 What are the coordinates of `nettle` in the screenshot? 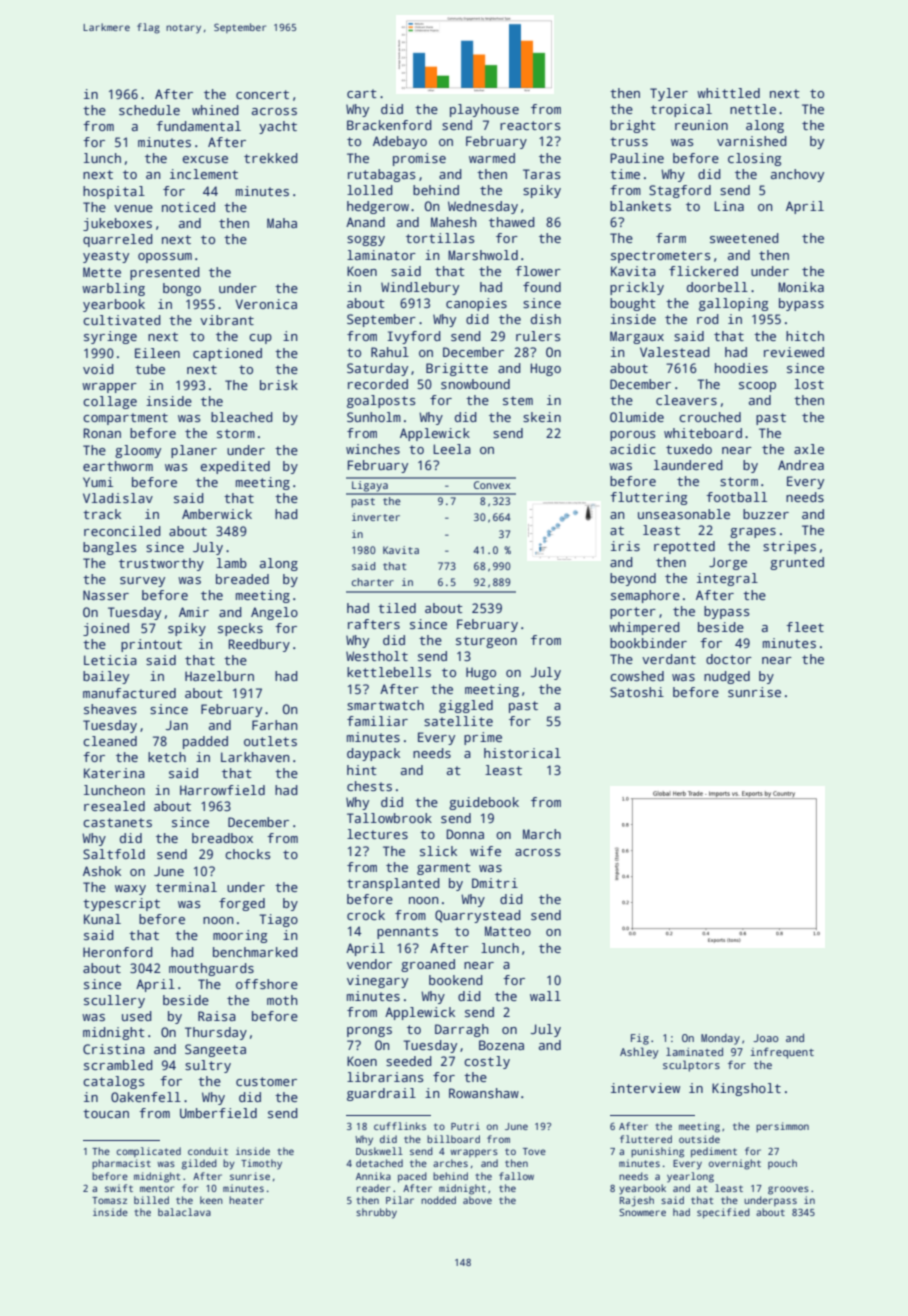 It's located at (753, 109).
